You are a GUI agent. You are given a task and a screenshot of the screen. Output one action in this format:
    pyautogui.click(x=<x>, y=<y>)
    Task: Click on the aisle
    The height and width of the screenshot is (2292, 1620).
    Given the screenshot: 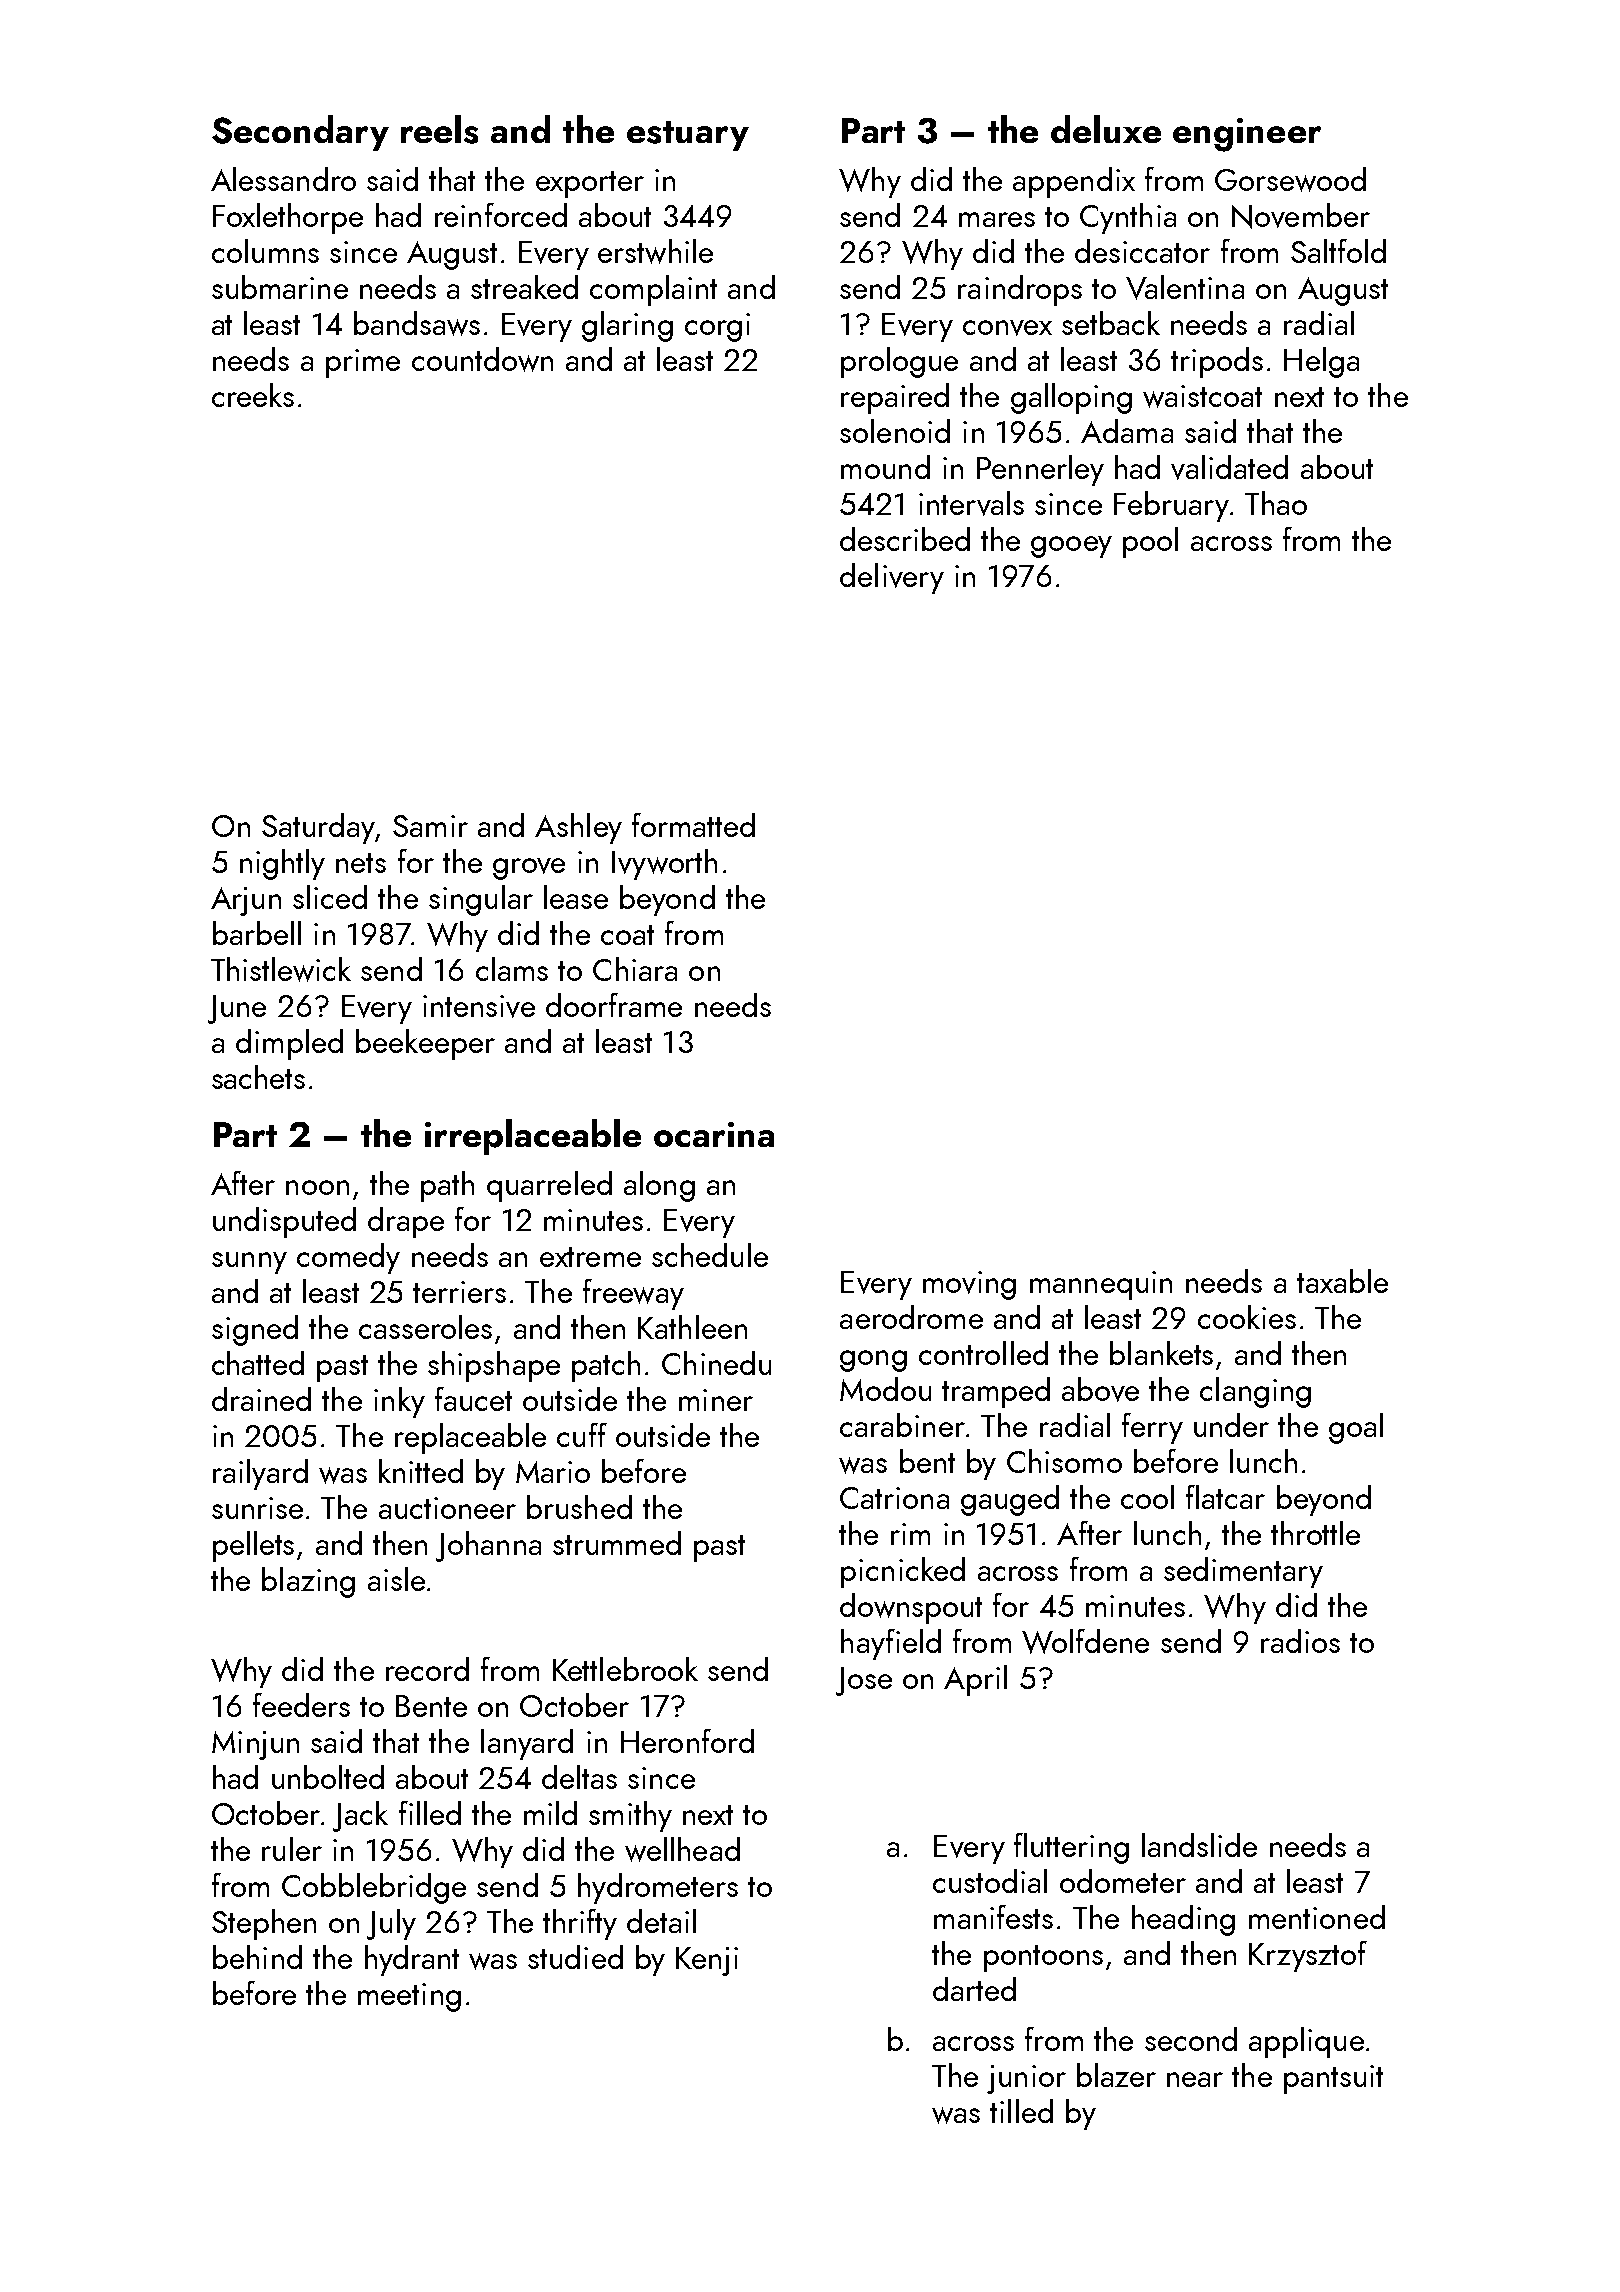 What is the action you would take?
    pyautogui.click(x=396, y=1579)
